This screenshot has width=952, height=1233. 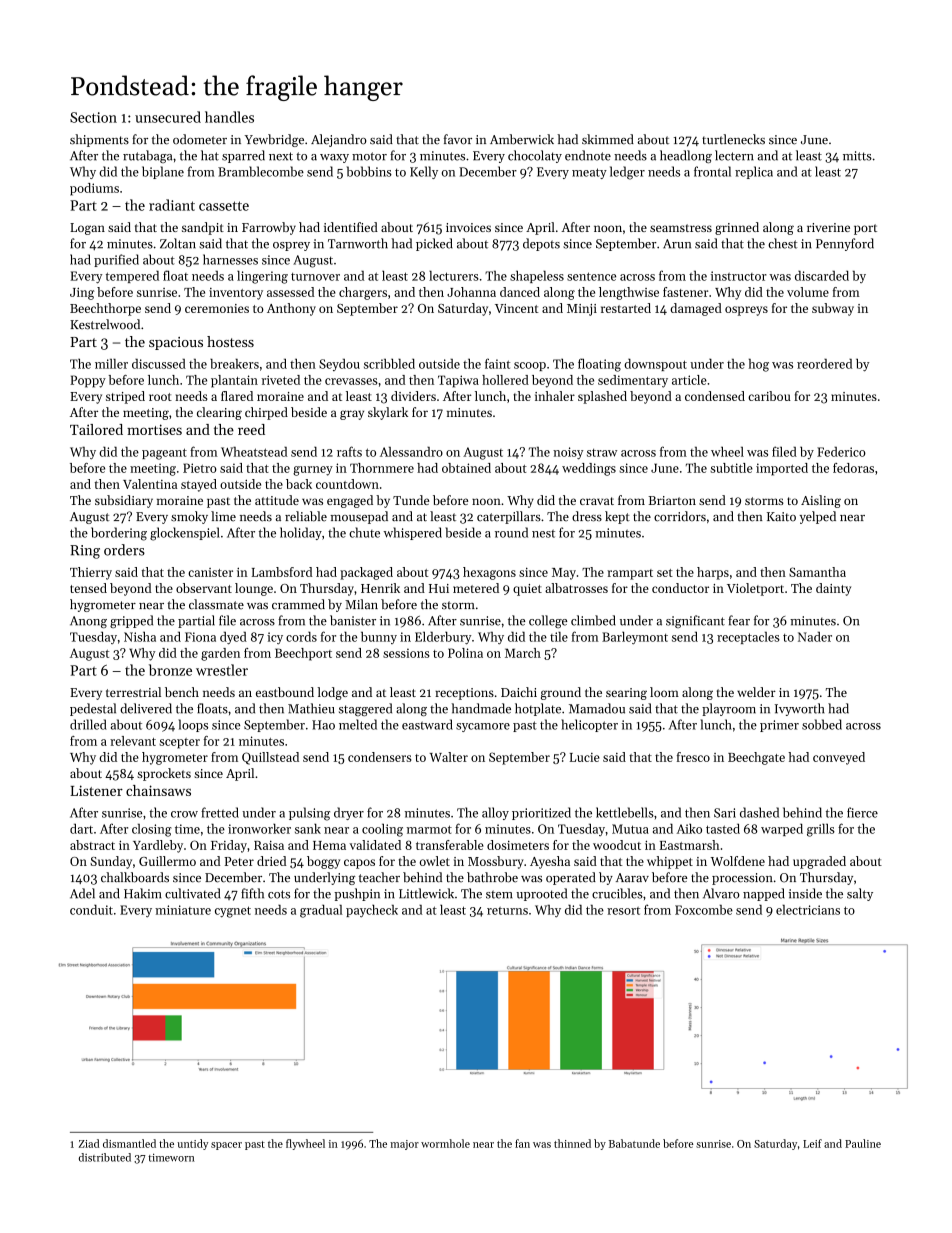 I want to click on Fiona, so click(x=200, y=637).
